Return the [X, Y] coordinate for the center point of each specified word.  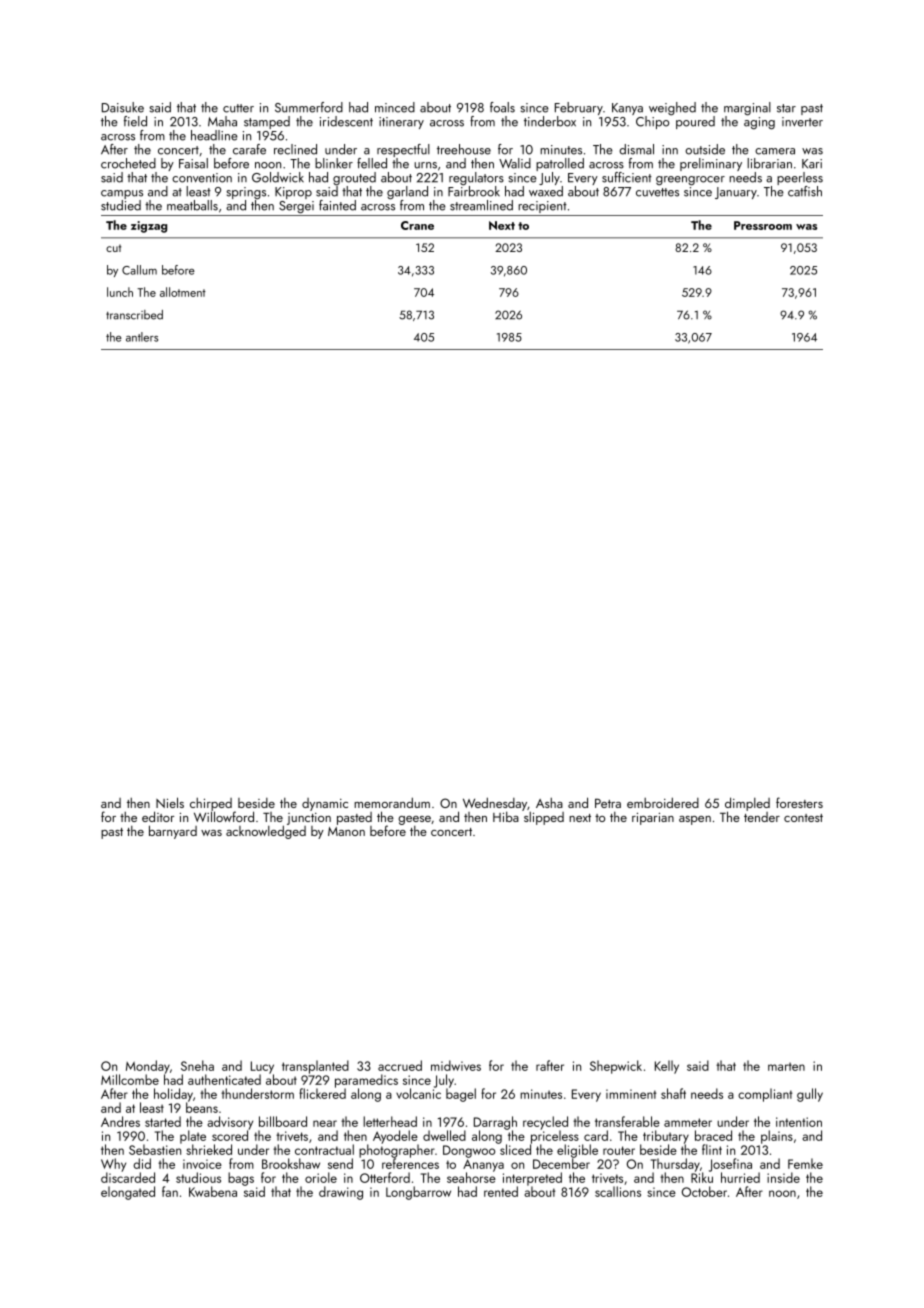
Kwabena [213, 1191]
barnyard [173, 832]
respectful [403, 150]
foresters [799, 802]
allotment [183, 292]
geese [414, 820]
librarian [769, 163]
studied [121, 205]
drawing [341, 1193]
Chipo [652, 122]
